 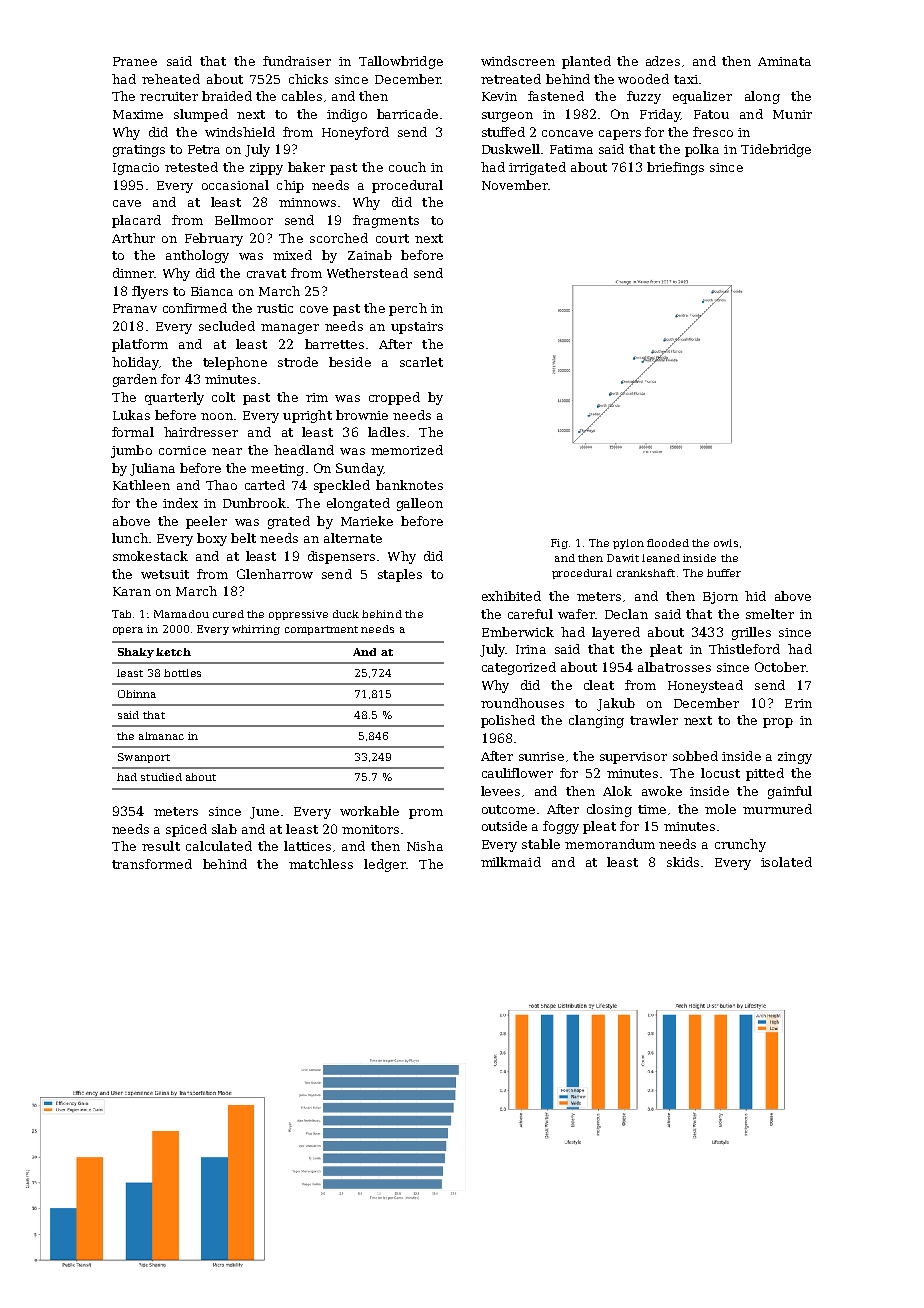 What do you see at coordinates (206, 522) in the screenshot?
I see `peeler` at bounding box center [206, 522].
